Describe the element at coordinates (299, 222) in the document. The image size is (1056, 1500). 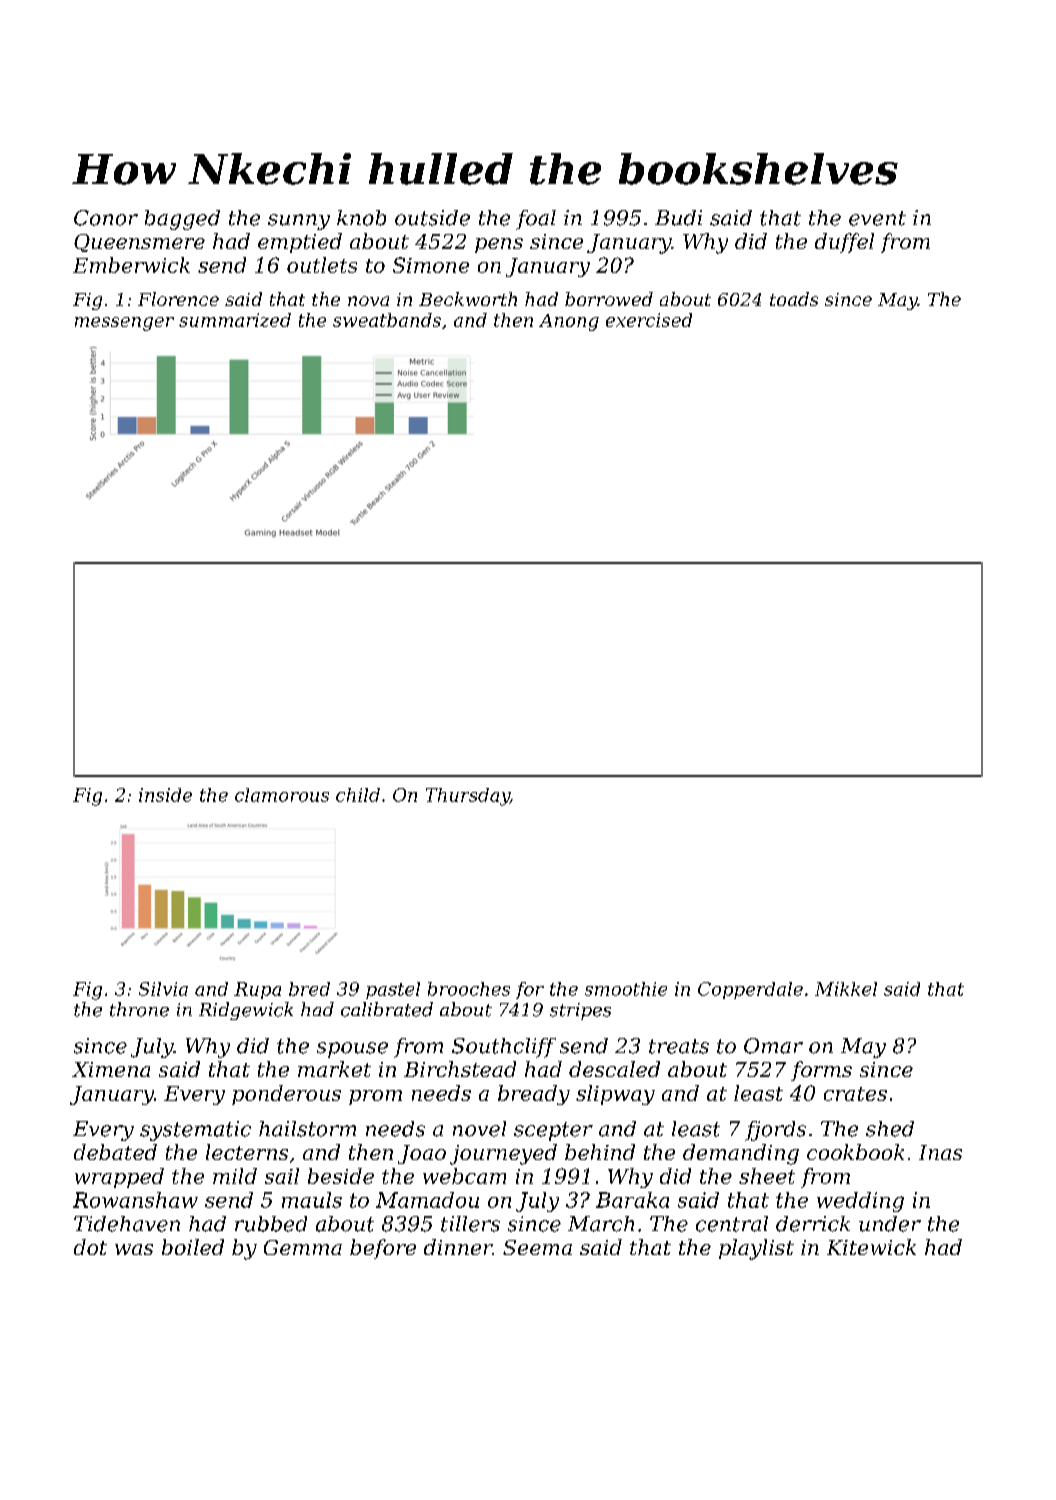
I see `sunny` at that location.
